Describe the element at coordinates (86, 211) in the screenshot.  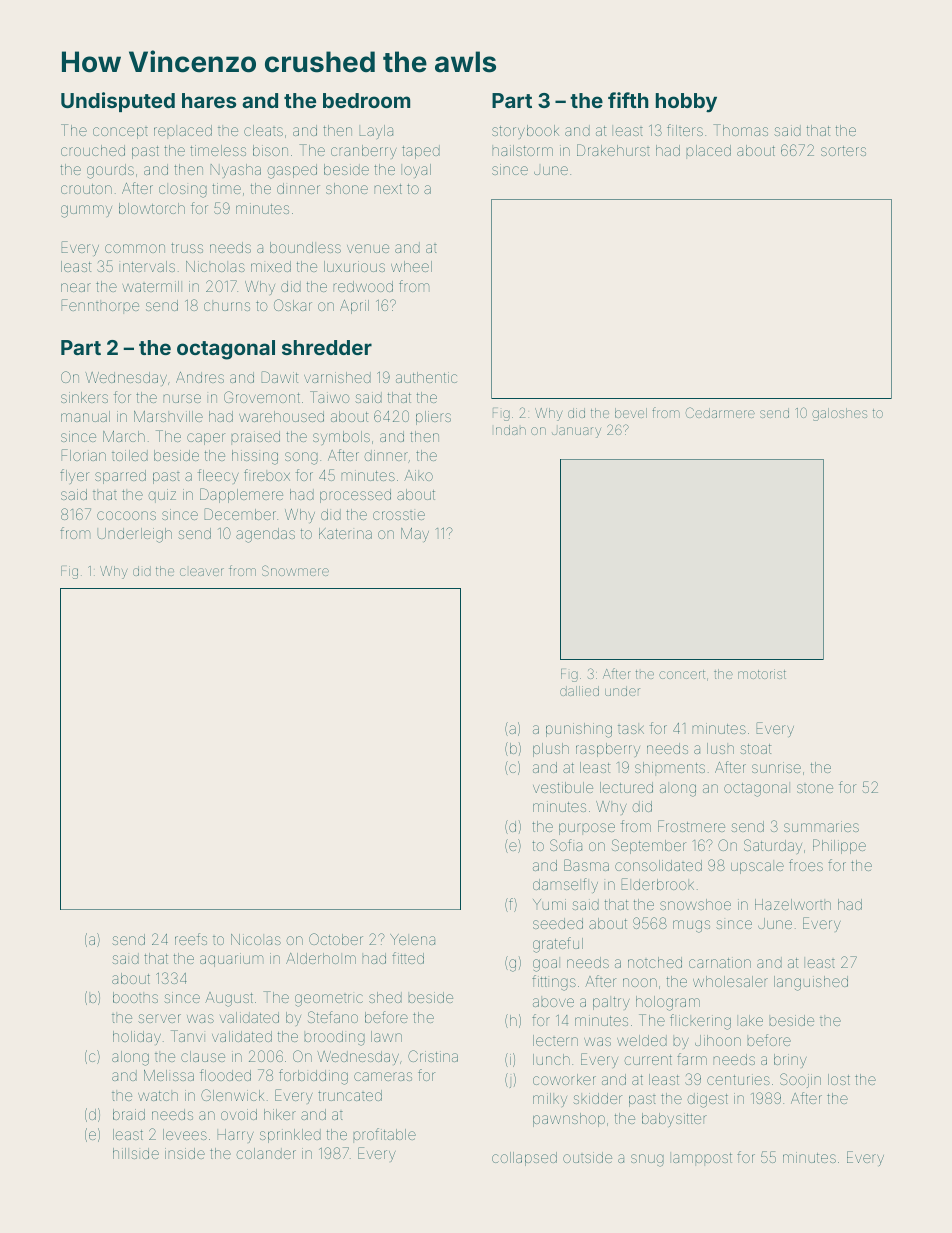
I see `gummy` at that location.
